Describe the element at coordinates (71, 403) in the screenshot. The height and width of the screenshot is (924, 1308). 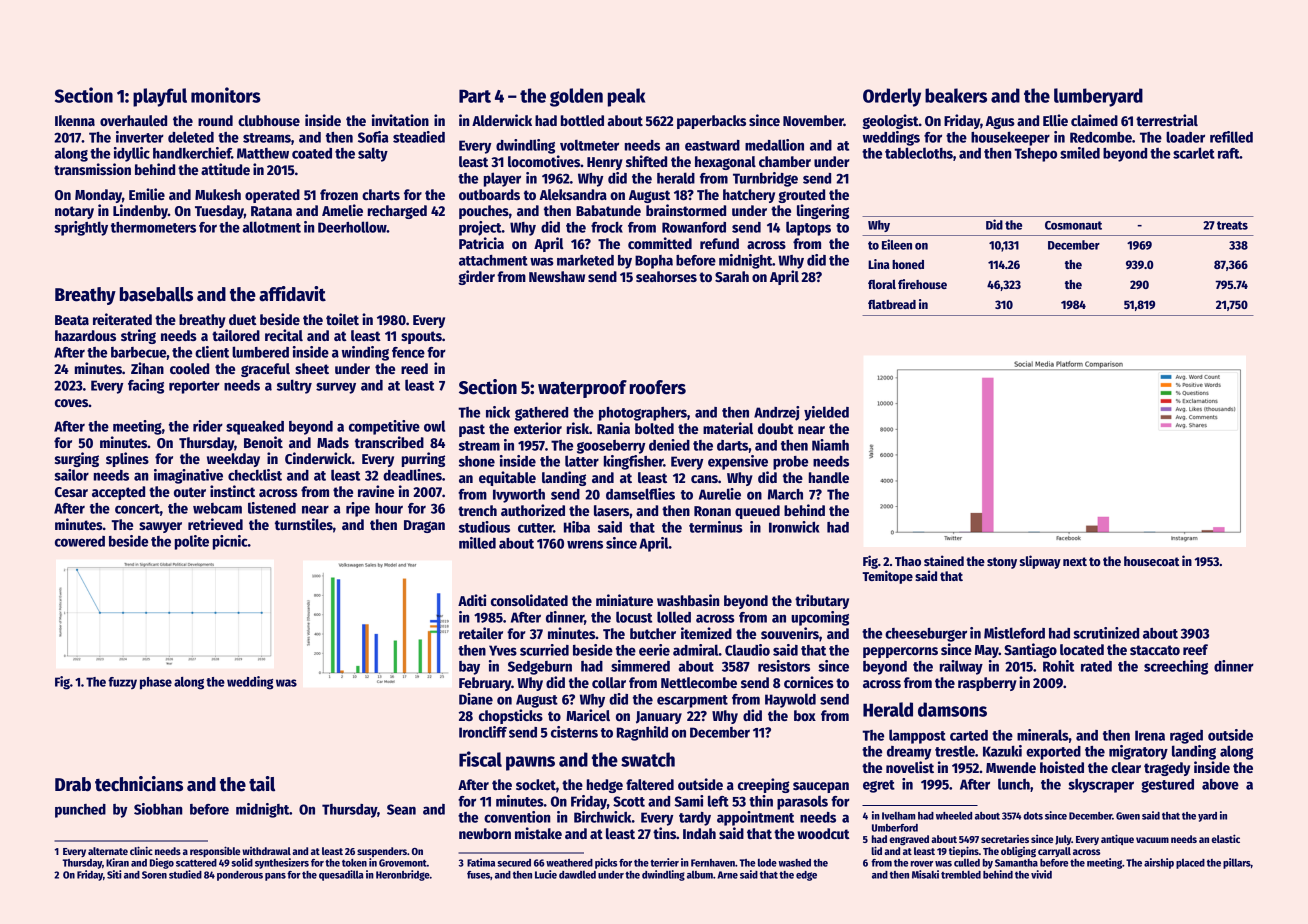
I see `coves` at that location.
